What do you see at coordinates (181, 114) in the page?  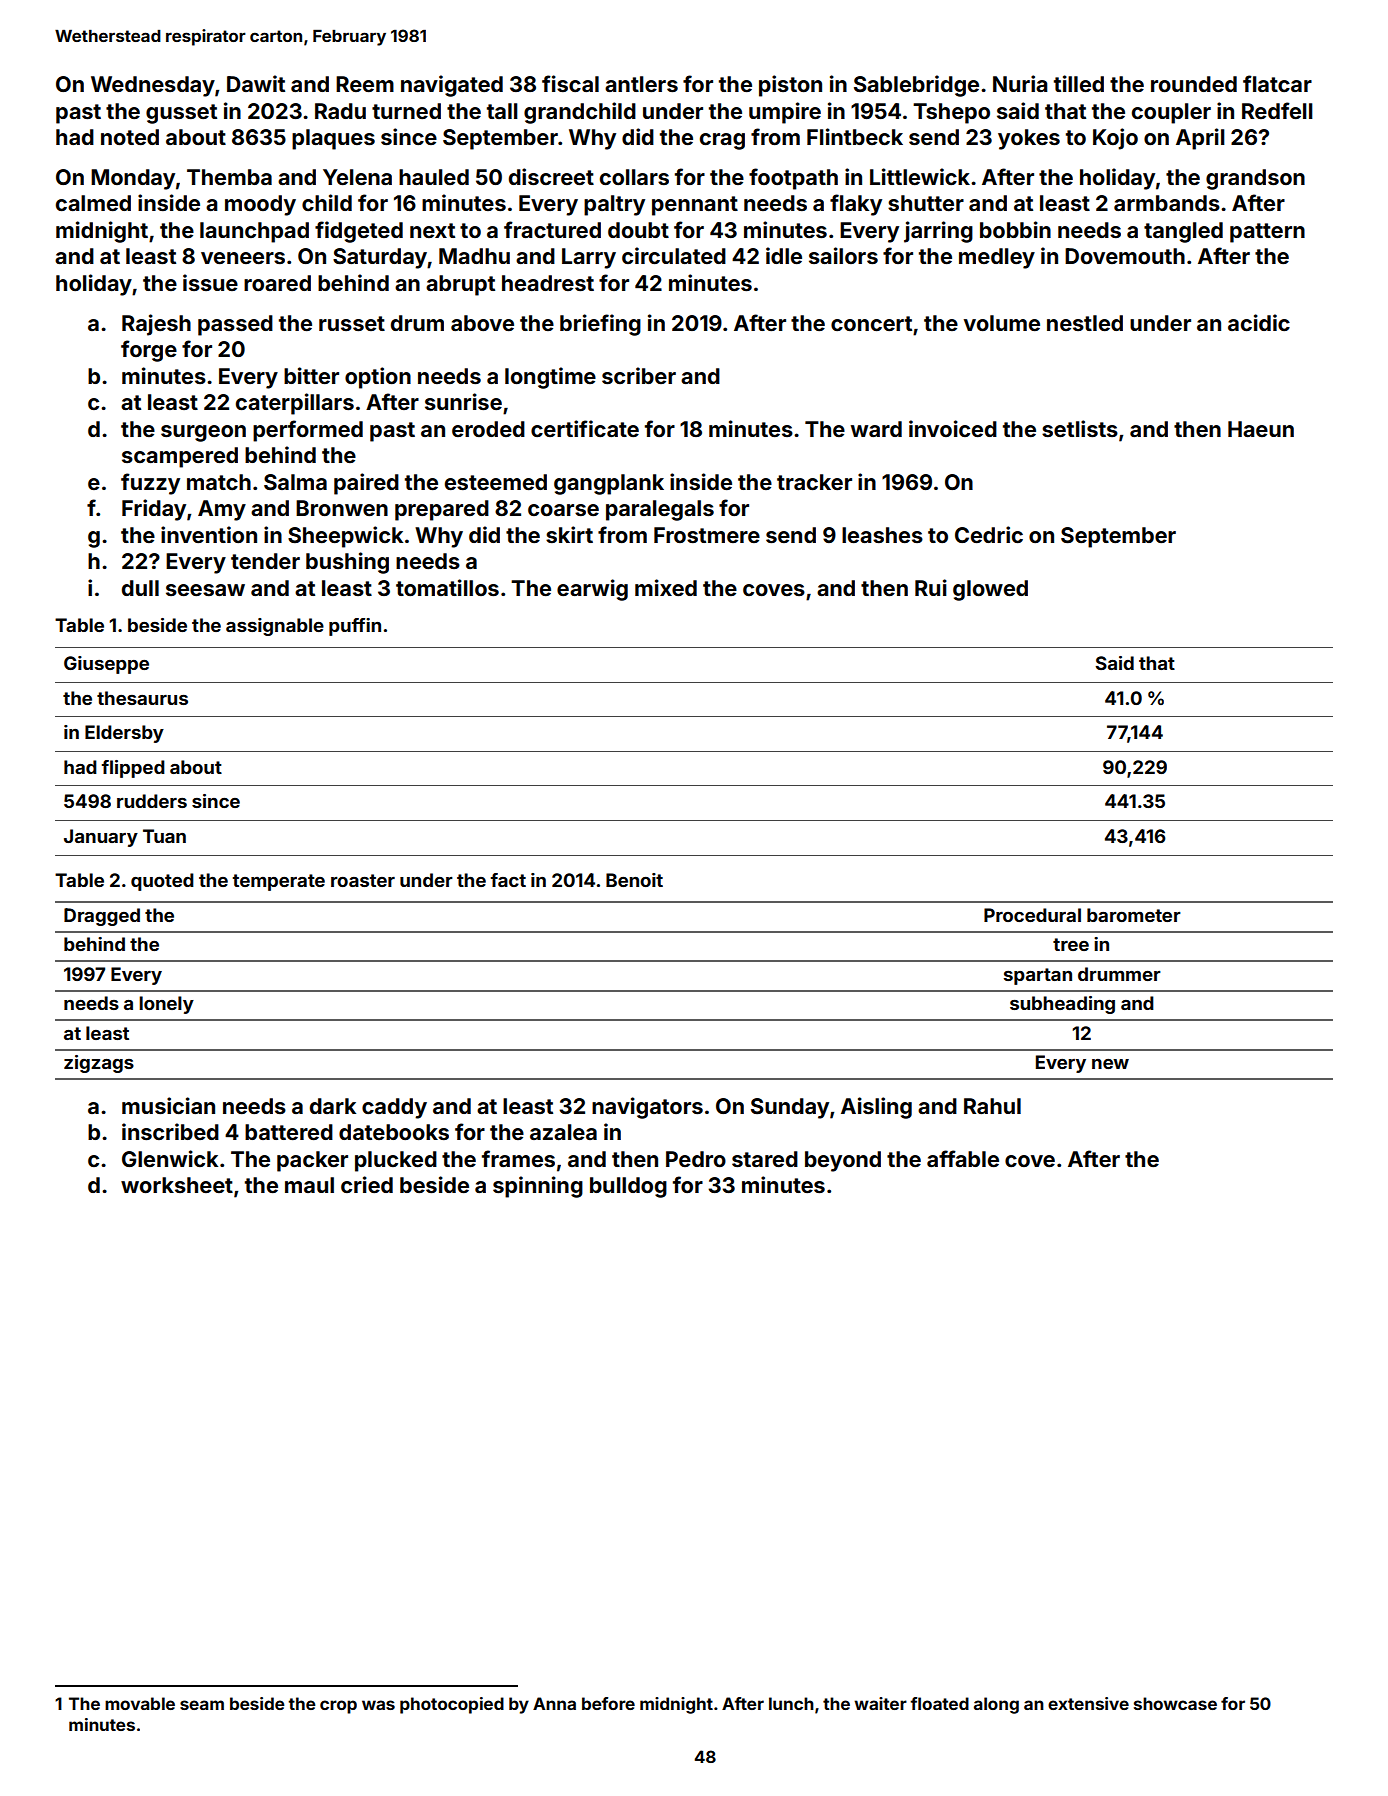 I see `gusset` at bounding box center [181, 114].
